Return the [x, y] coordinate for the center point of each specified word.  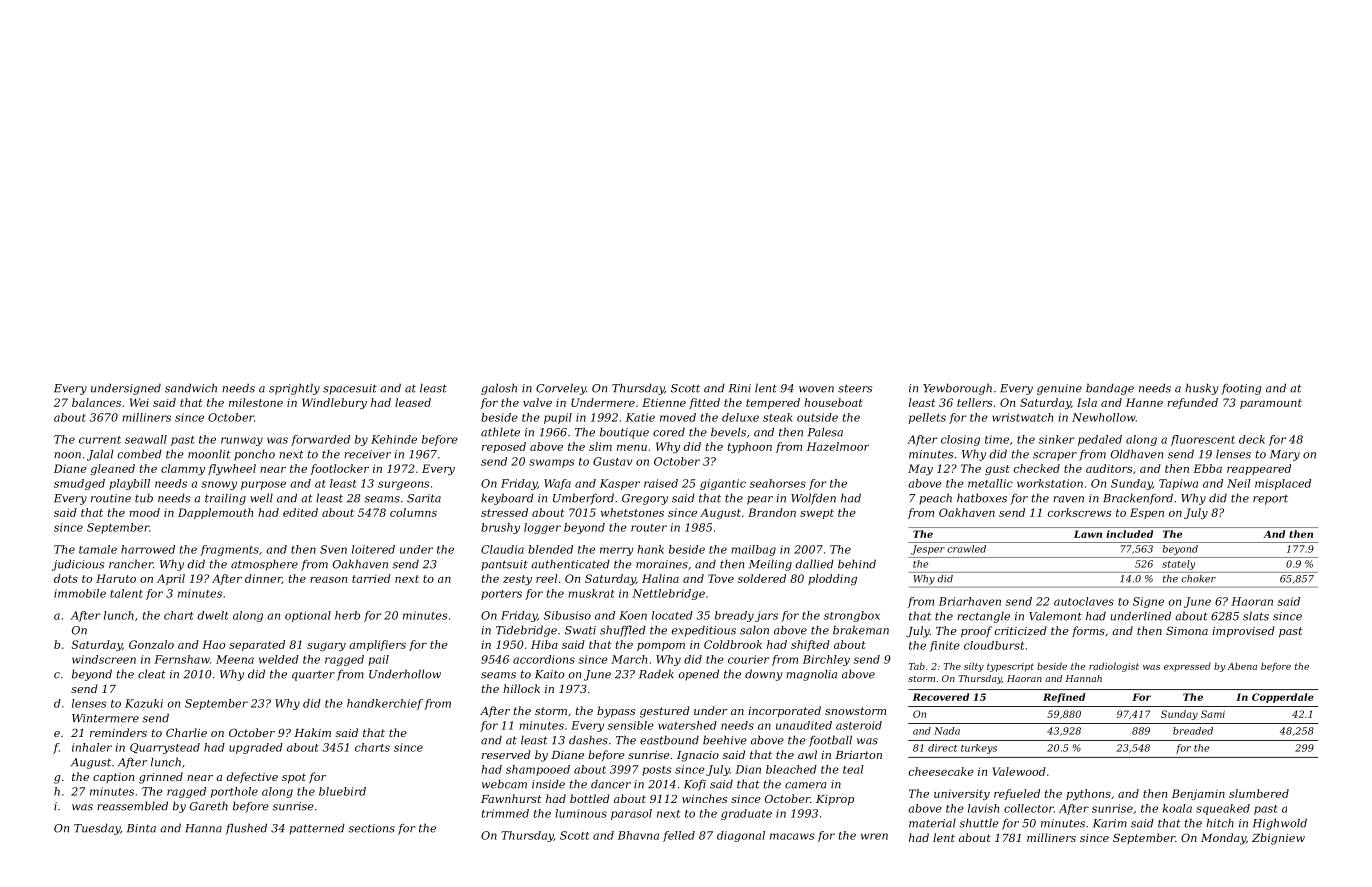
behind [857, 564]
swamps [552, 463]
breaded [1193, 731]
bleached [791, 769]
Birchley [826, 660]
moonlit [209, 454]
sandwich [191, 388]
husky [1201, 389]
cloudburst [994, 645]
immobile [80, 593]
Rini [740, 388]
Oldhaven [1137, 454]
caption [113, 778]
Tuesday [97, 829]
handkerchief [385, 704]
